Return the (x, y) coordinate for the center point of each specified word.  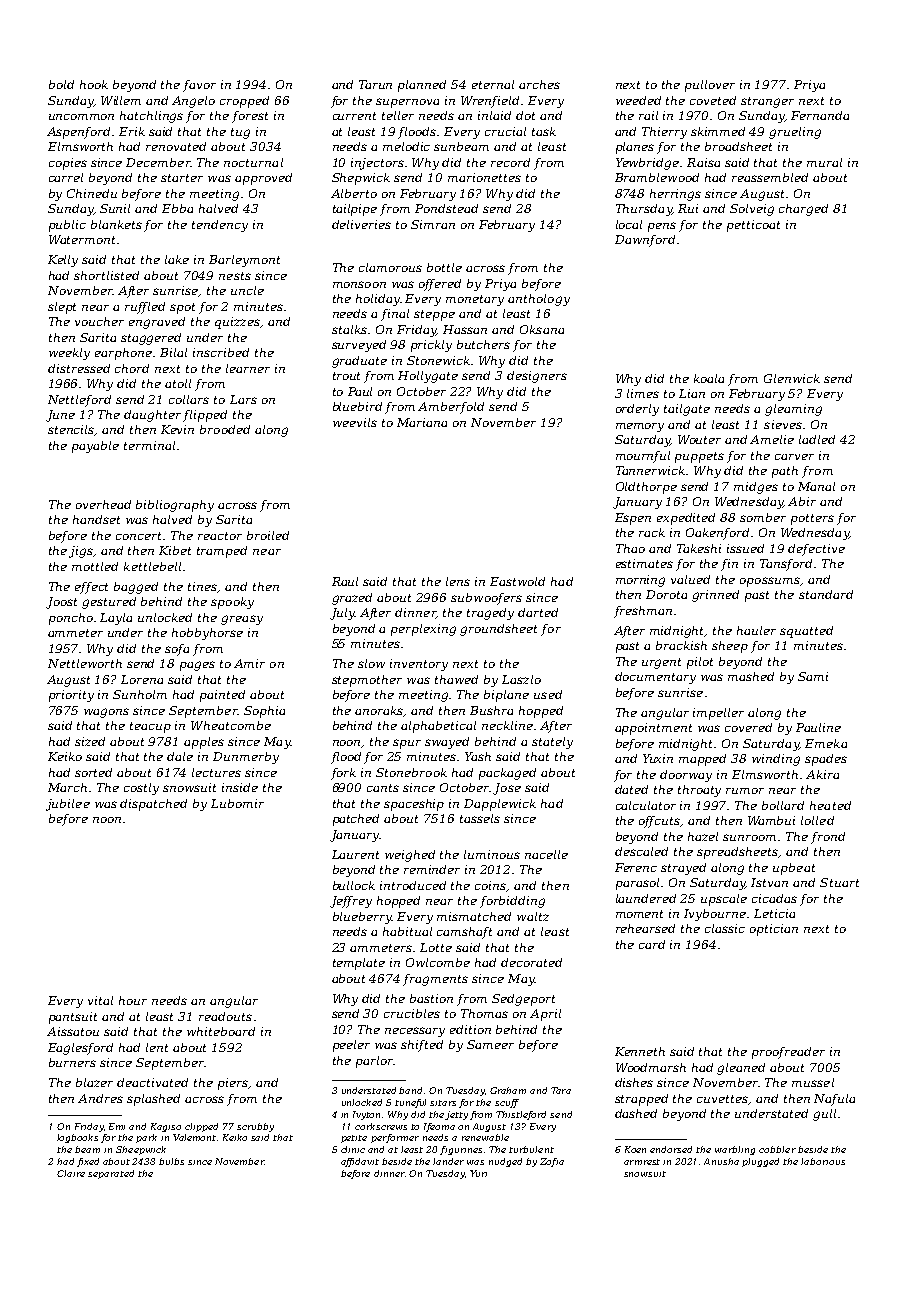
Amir (249, 663)
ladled (817, 439)
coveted (713, 100)
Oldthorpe (646, 488)
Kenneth (640, 1051)
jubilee (68, 805)
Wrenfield (490, 102)
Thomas (484, 1013)
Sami (813, 676)
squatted (806, 632)
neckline (507, 725)
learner (248, 368)
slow (371, 663)
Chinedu (92, 193)
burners (72, 1062)
